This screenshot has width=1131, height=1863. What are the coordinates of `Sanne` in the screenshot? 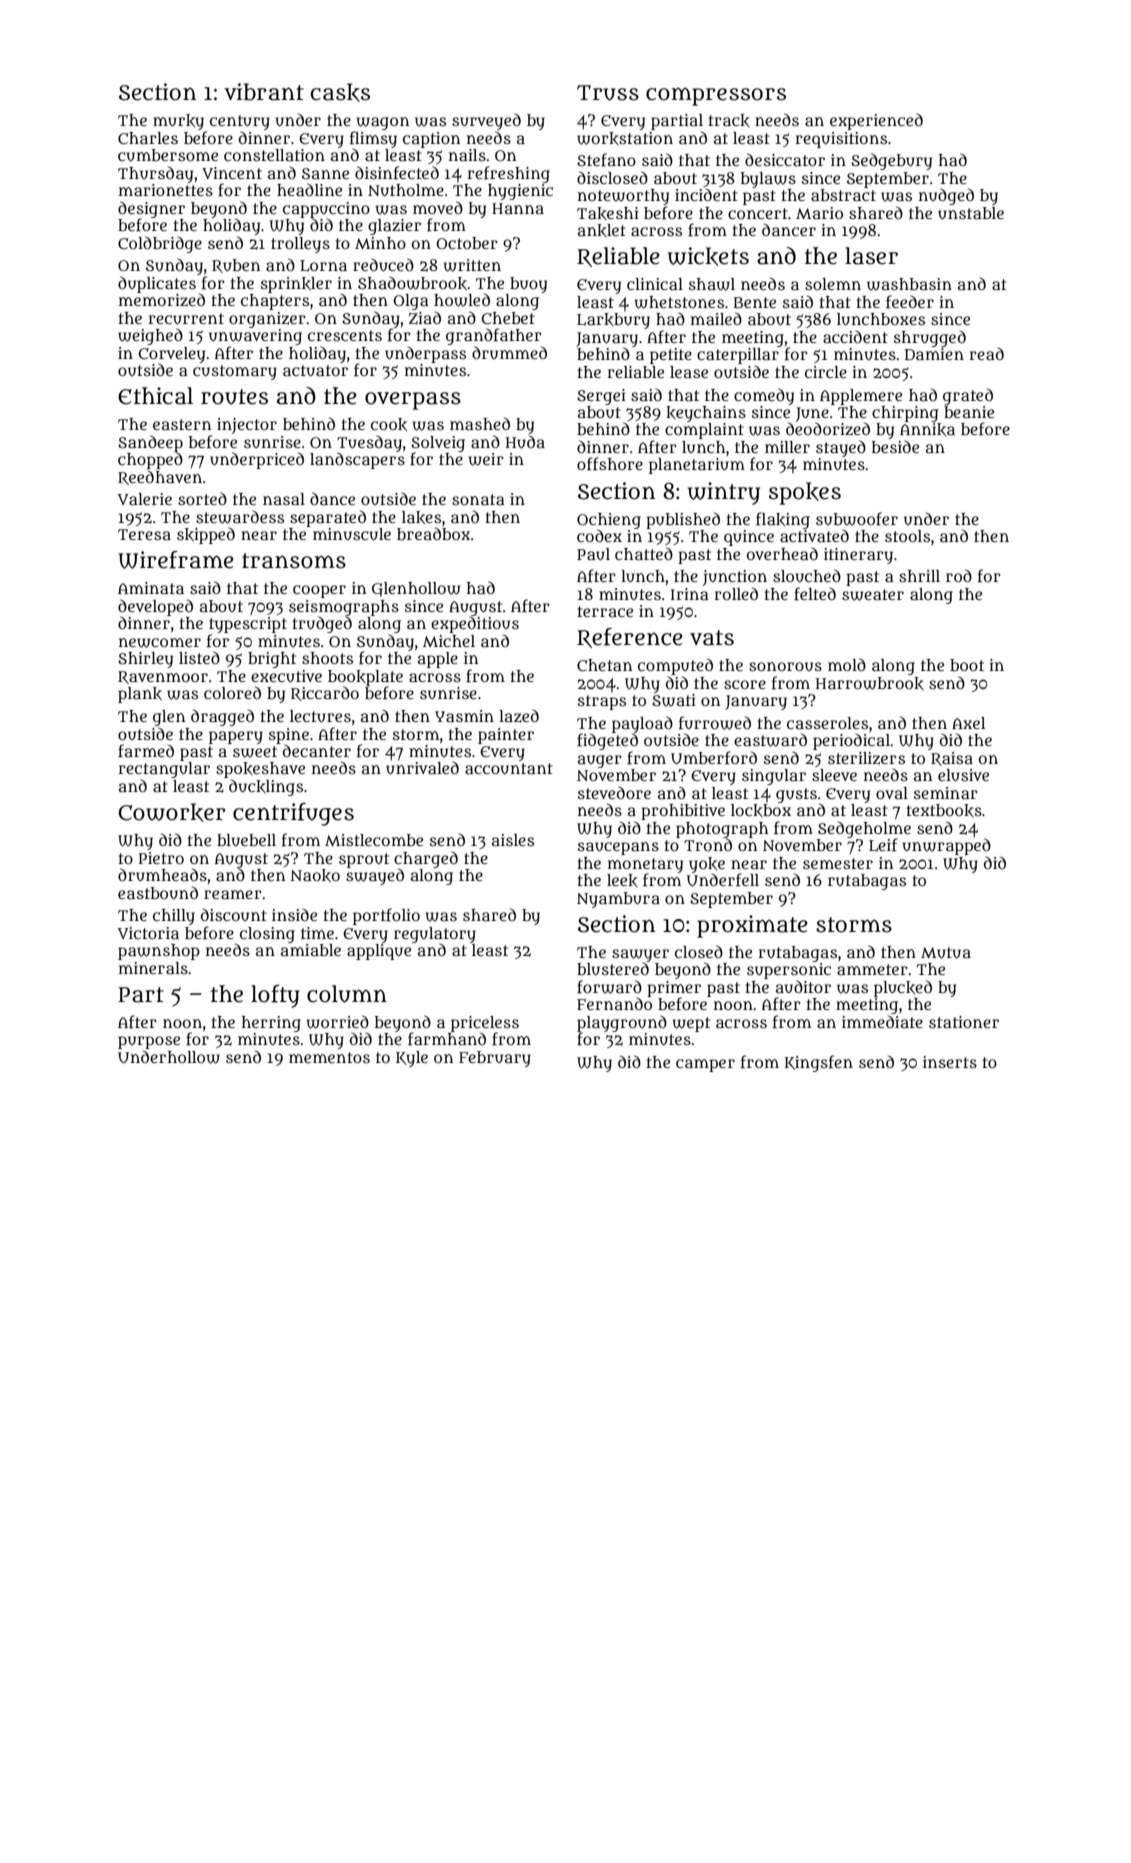 It's located at (325, 173).
